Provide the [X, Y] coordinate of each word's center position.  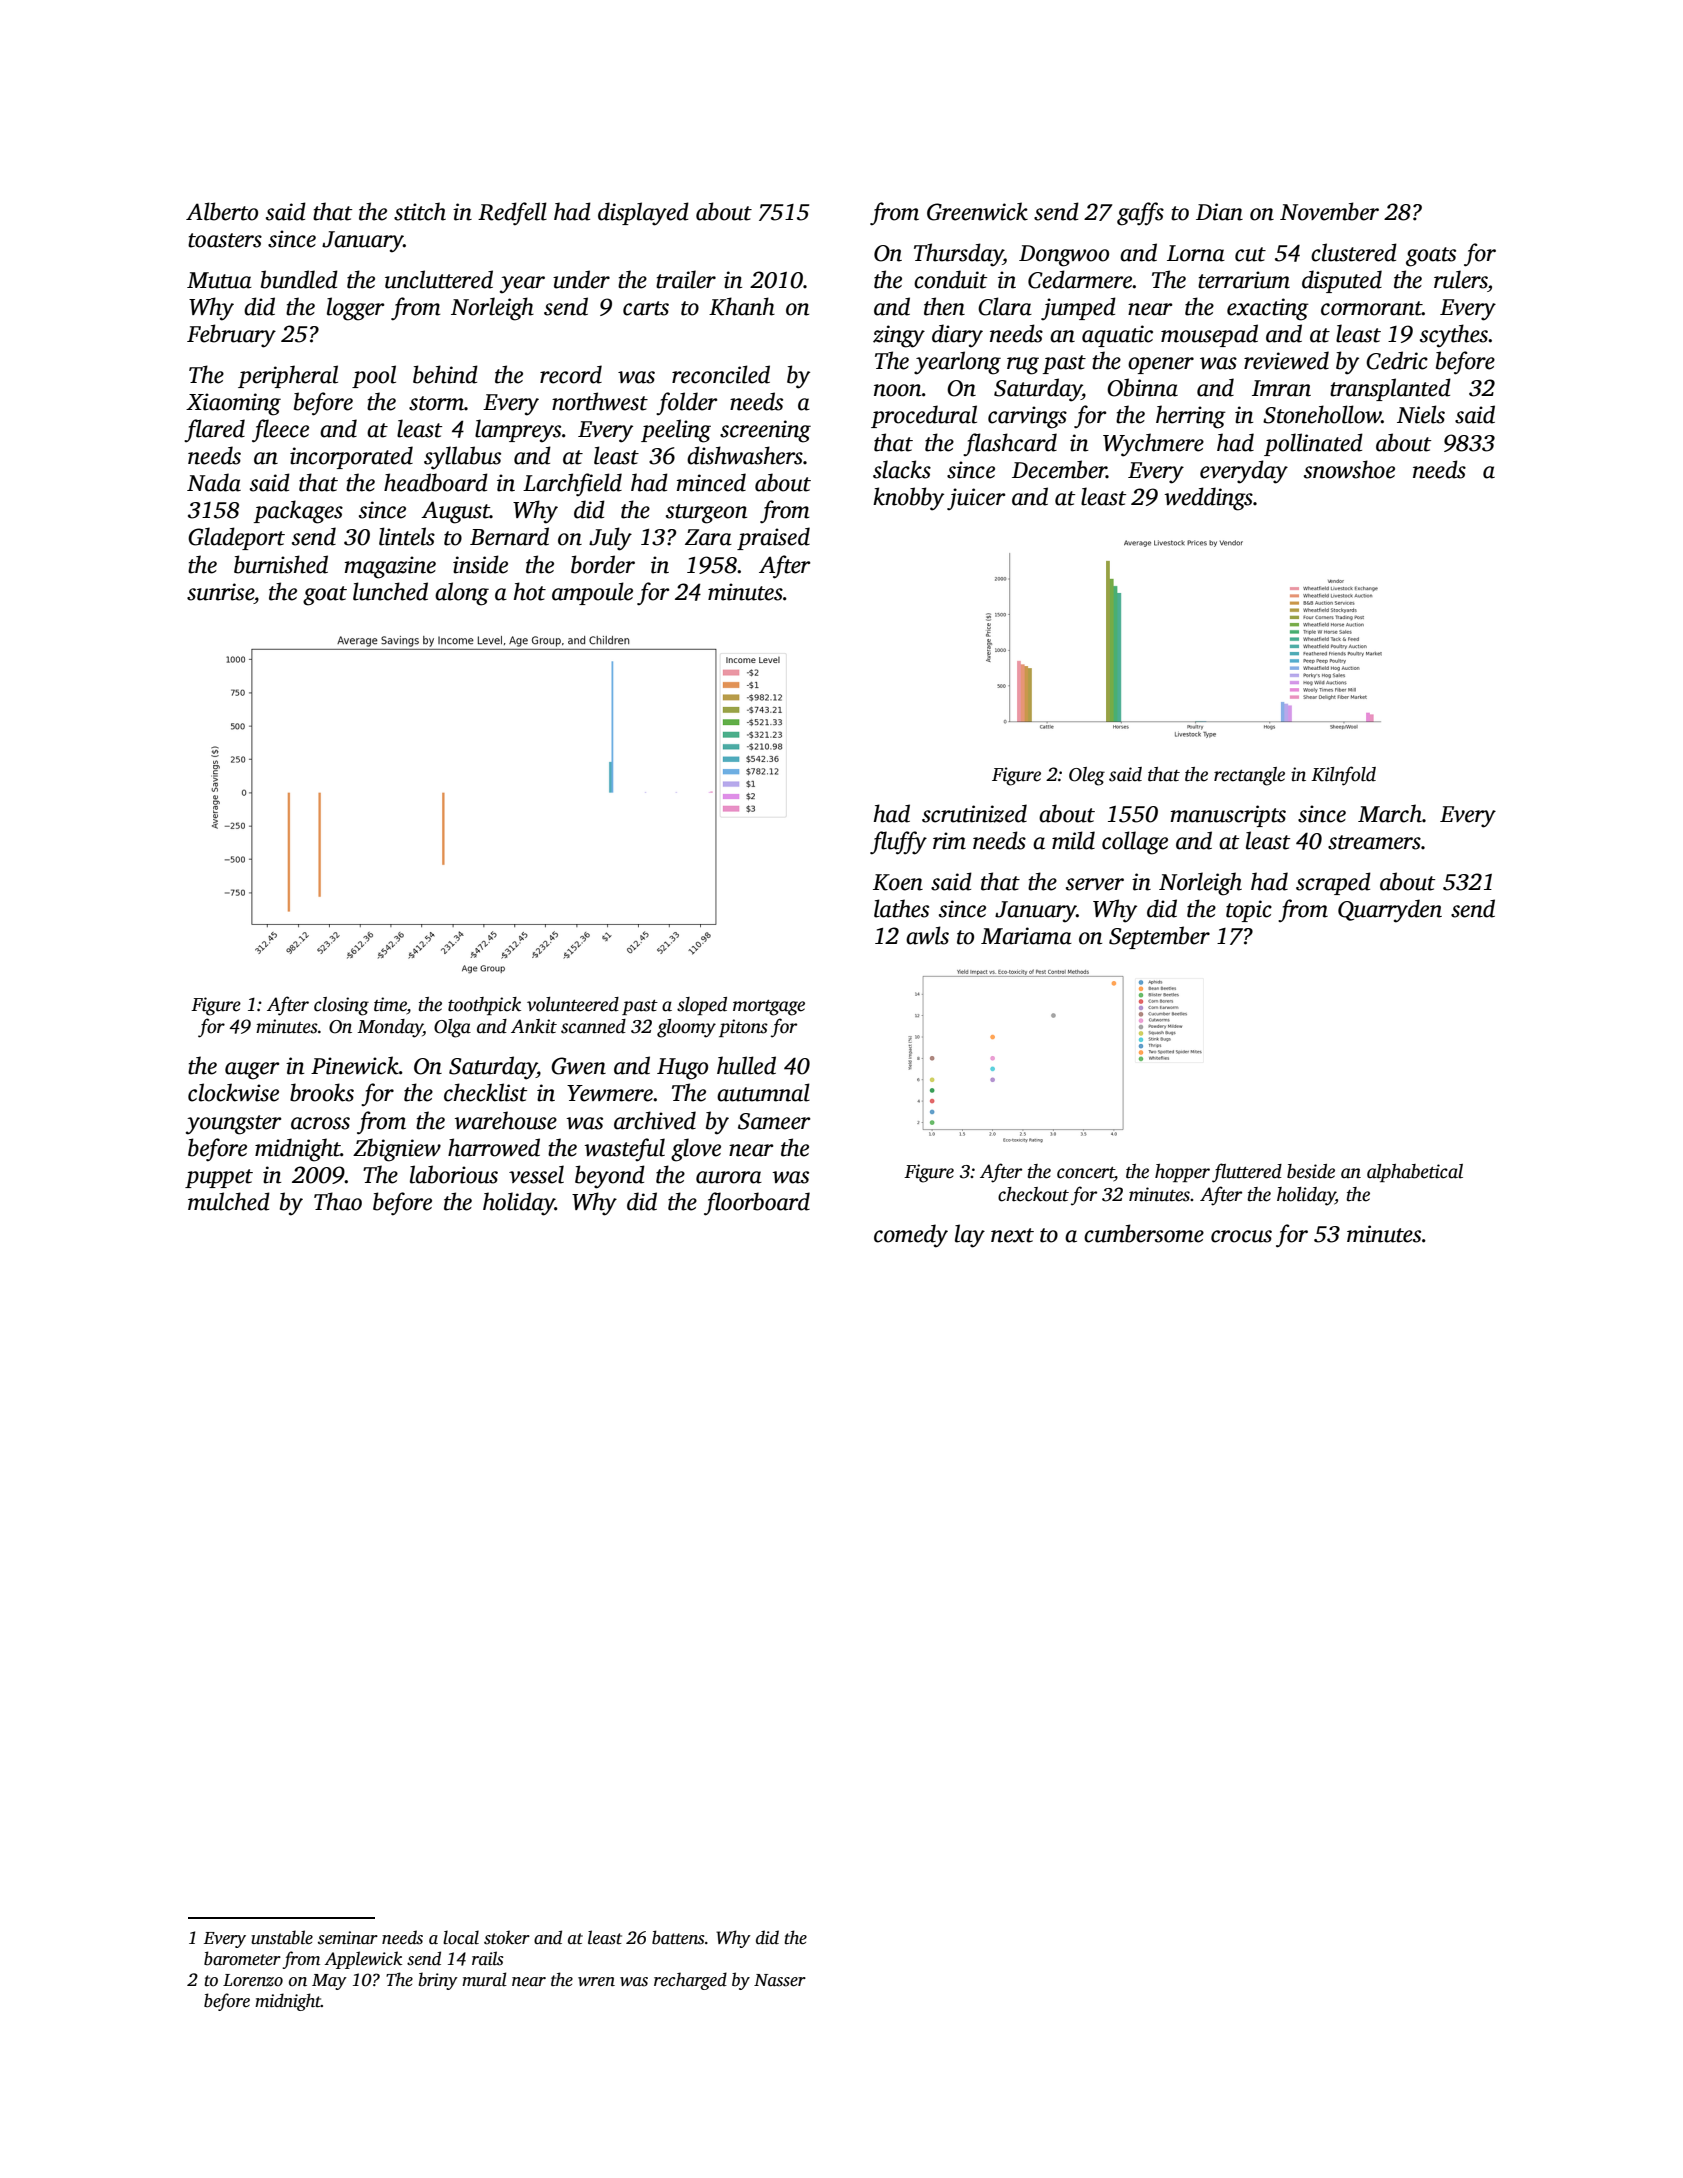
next [1012, 1235]
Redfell [512, 214]
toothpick [484, 1006]
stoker [507, 1937]
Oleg [1087, 776]
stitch [420, 211]
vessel [536, 1174]
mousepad [1209, 335]
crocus [1241, 1236]
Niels [1421, 414]
